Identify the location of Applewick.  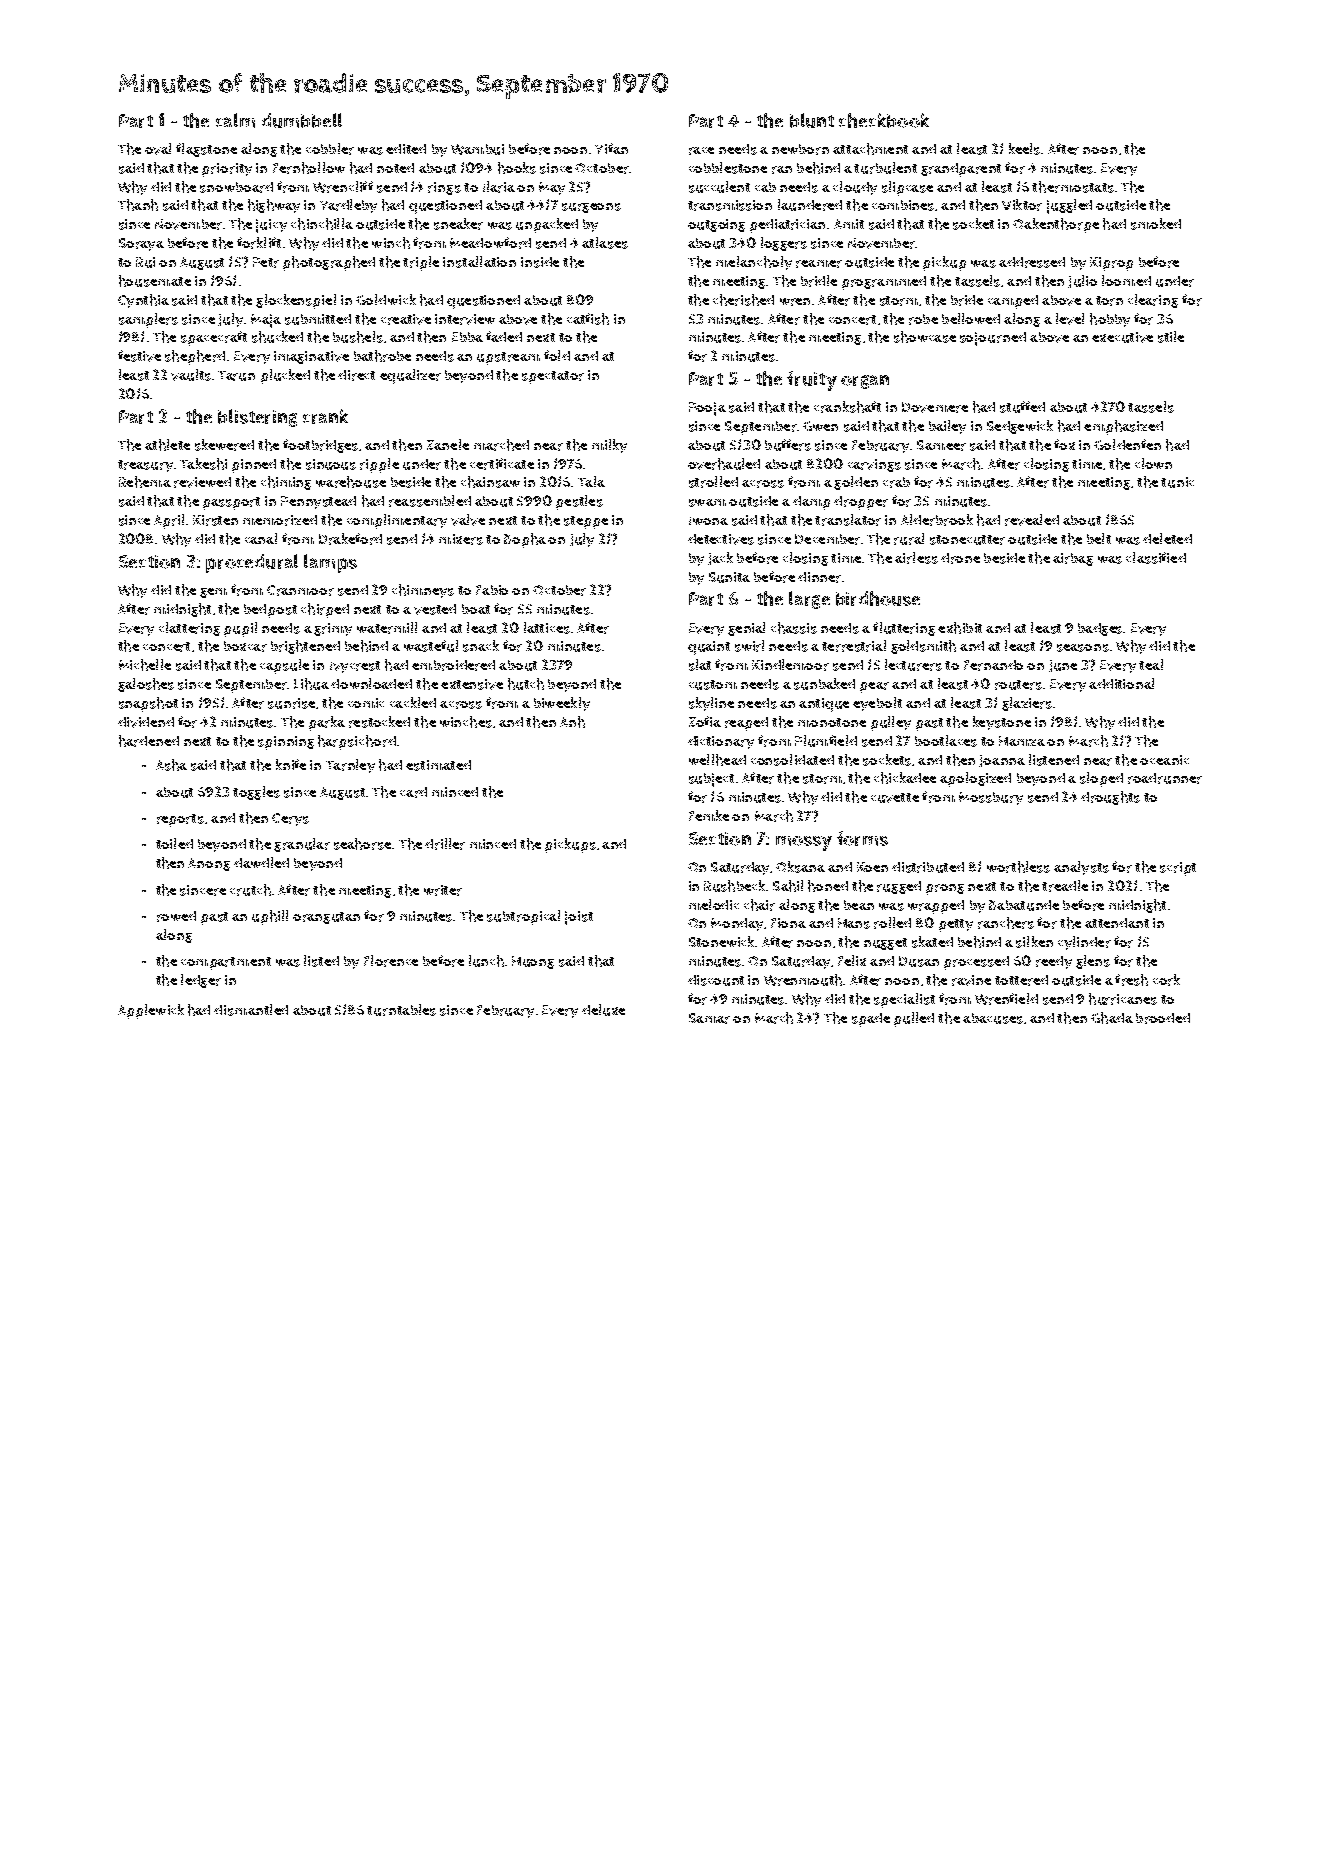
(151, 1011).
